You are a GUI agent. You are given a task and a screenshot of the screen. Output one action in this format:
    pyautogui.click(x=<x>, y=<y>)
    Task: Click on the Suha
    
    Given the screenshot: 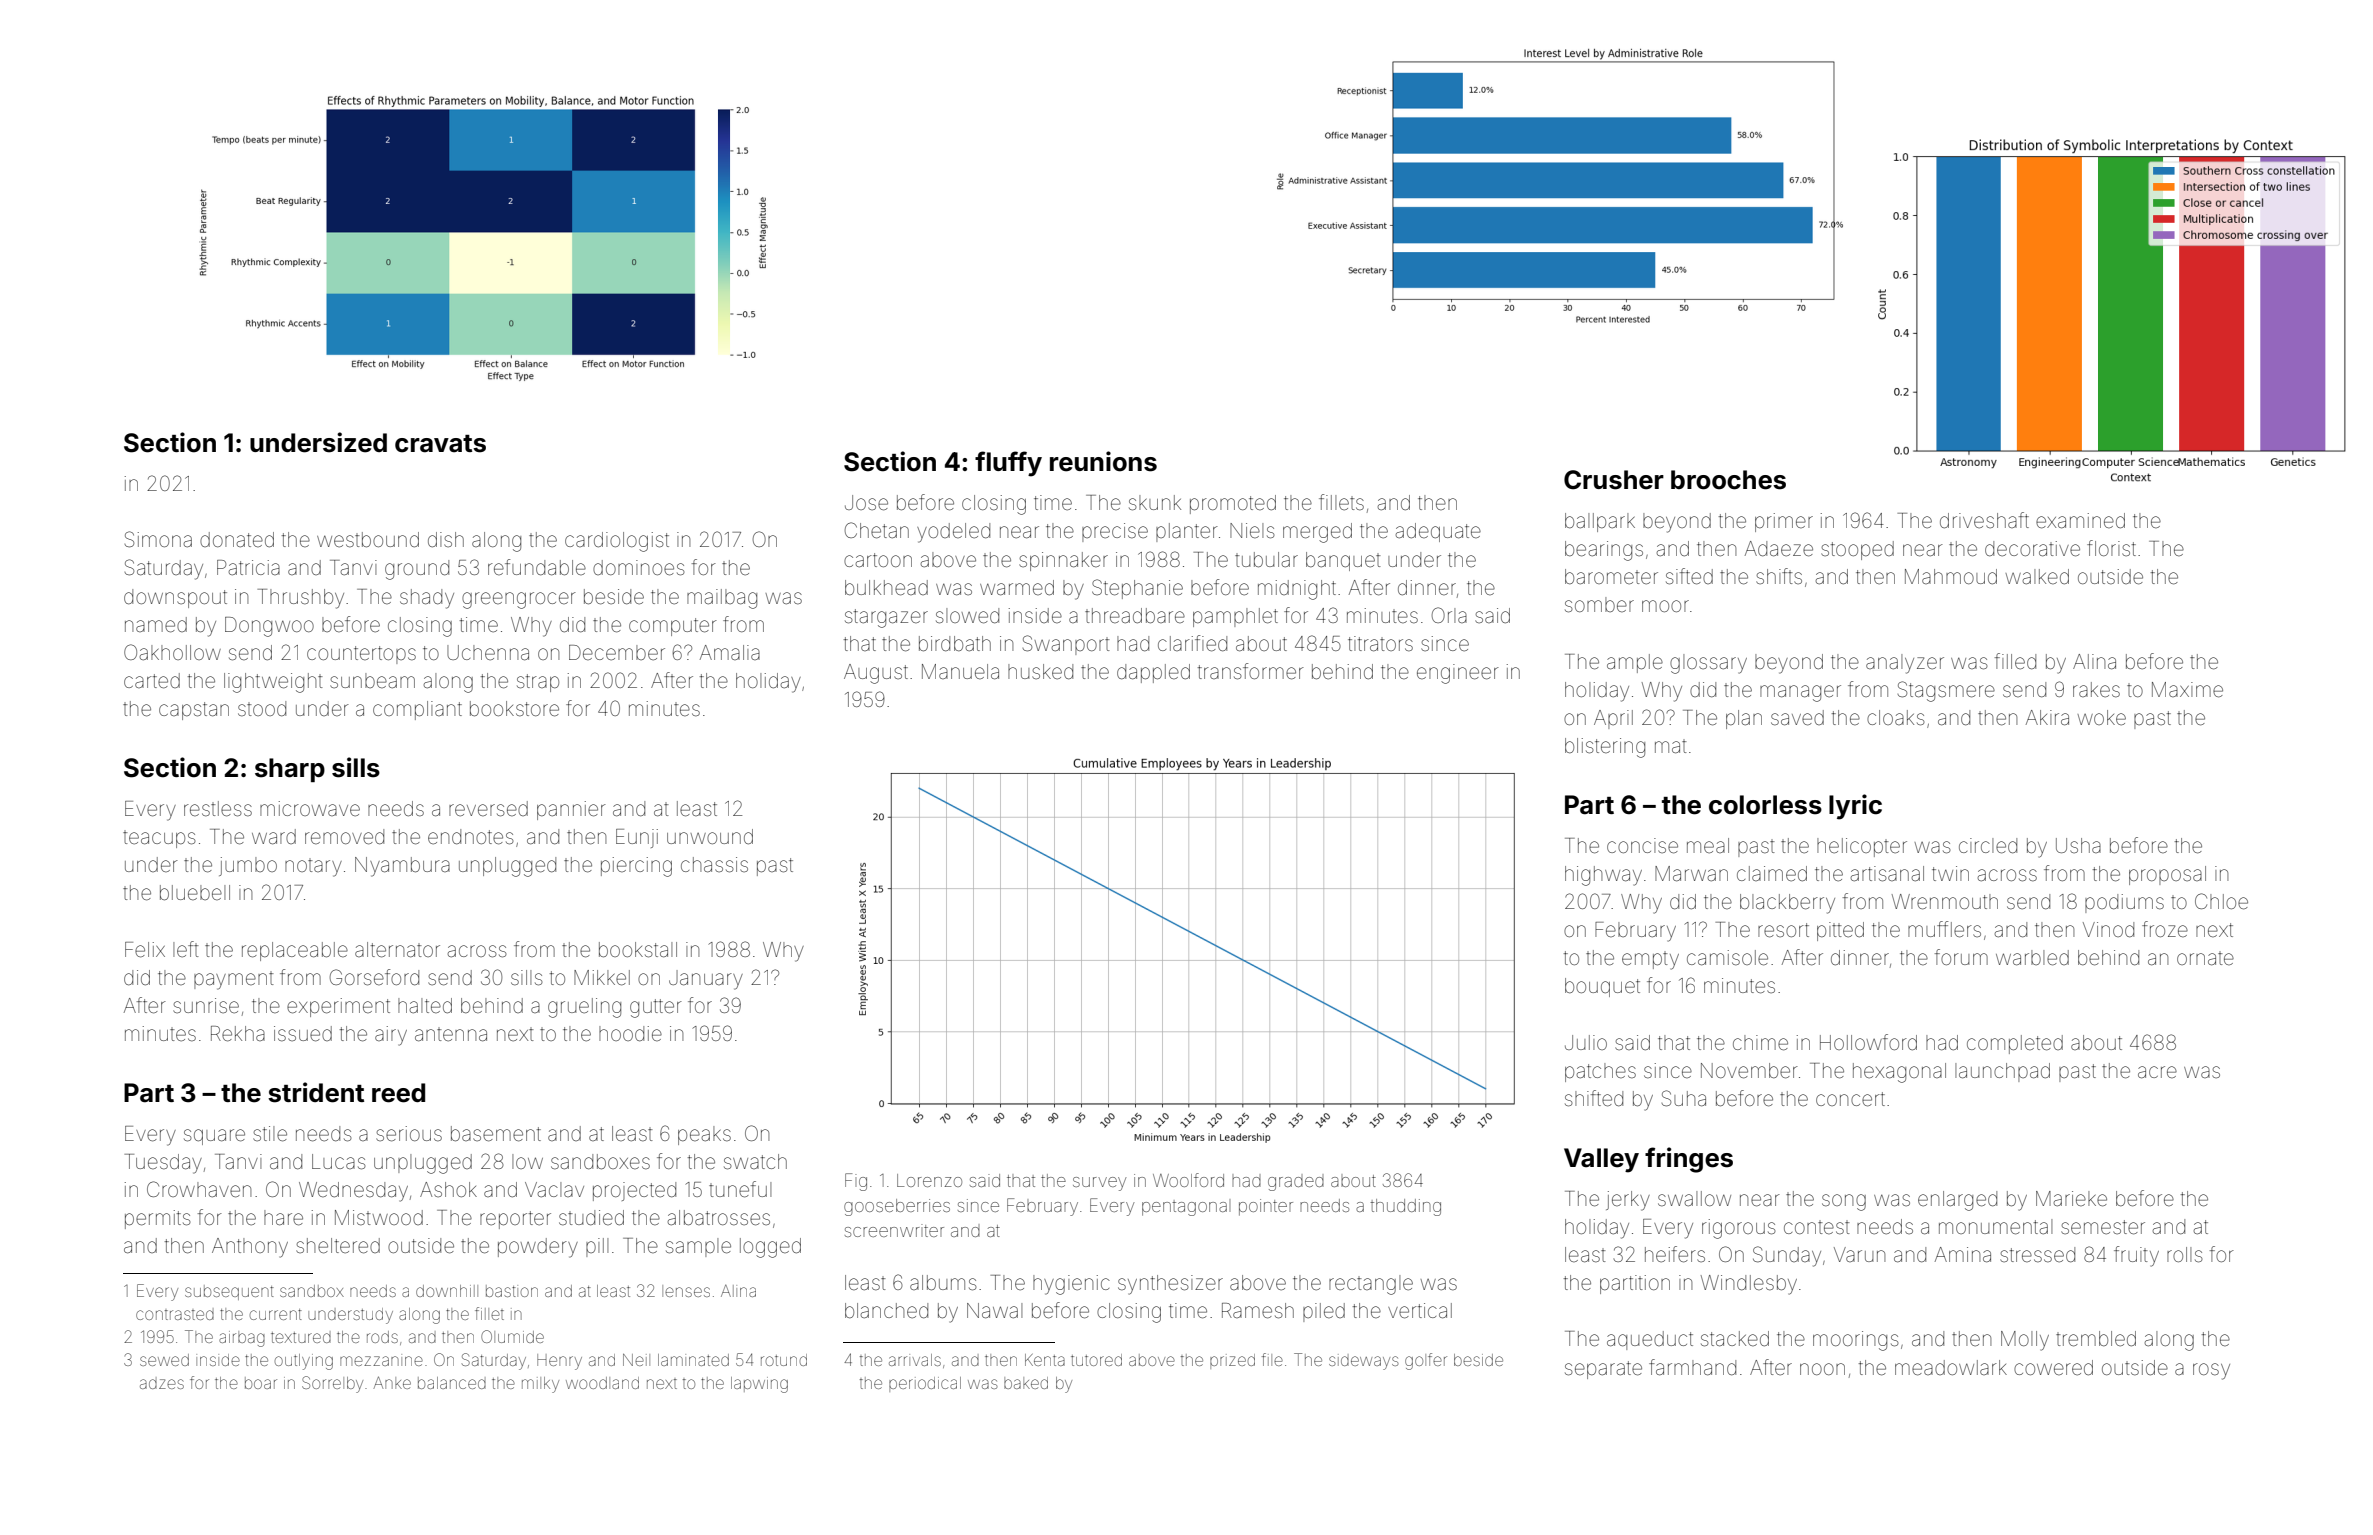 What is the action you would take?
    pyautogui.click(x=1684, y=1098)
